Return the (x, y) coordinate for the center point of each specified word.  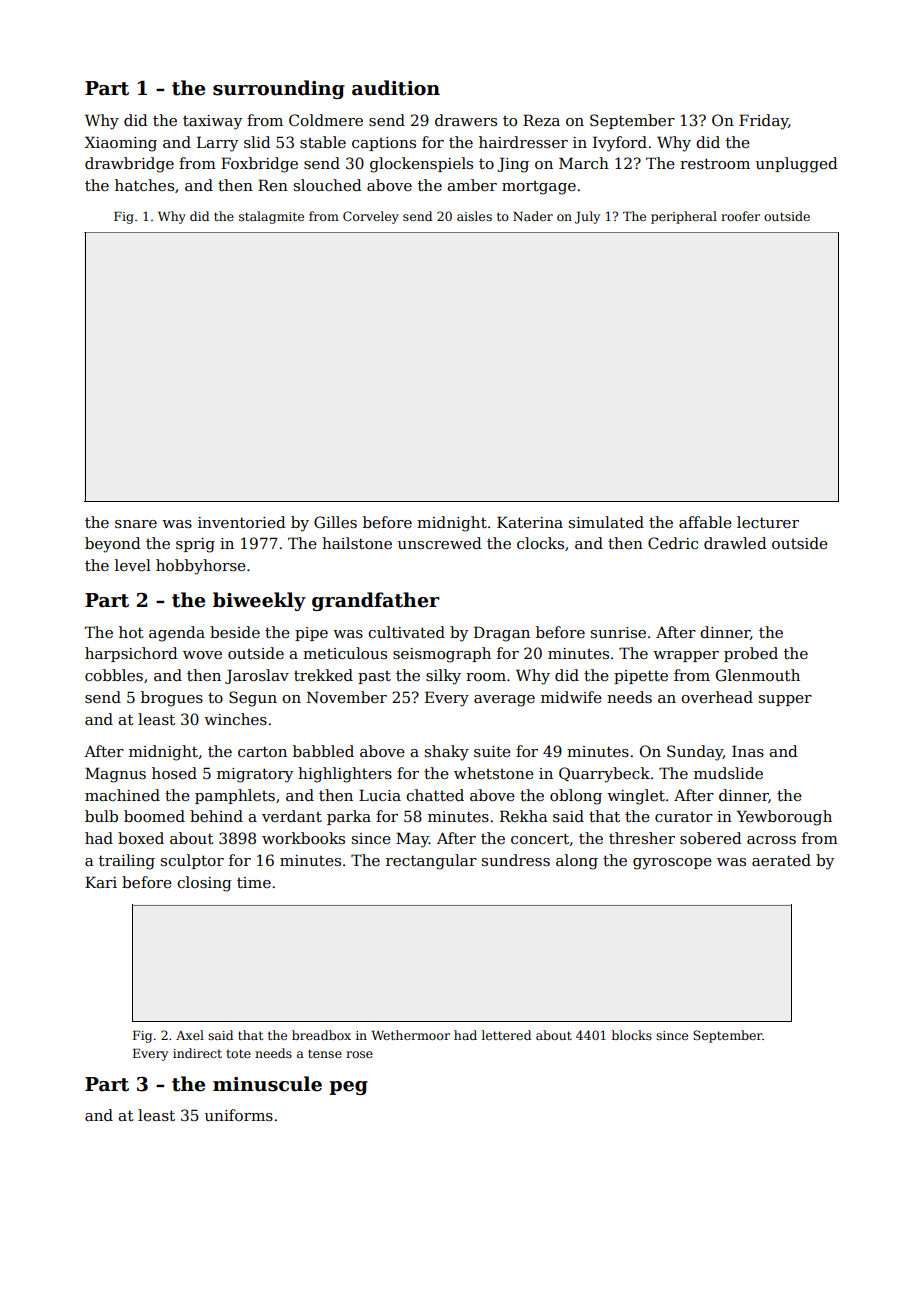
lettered (506, 1035)
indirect (197, 1053)
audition (396, 88)
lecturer (768, 522)
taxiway (212, 122)
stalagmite (271, 217)
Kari (101, 882)
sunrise (618, 632)
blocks (632, 1035)
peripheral (684, 217)
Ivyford (620, 144)
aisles (474, 216)
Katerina (530, 522)
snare (136, 524)
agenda (177, 634)
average (504, 701)
